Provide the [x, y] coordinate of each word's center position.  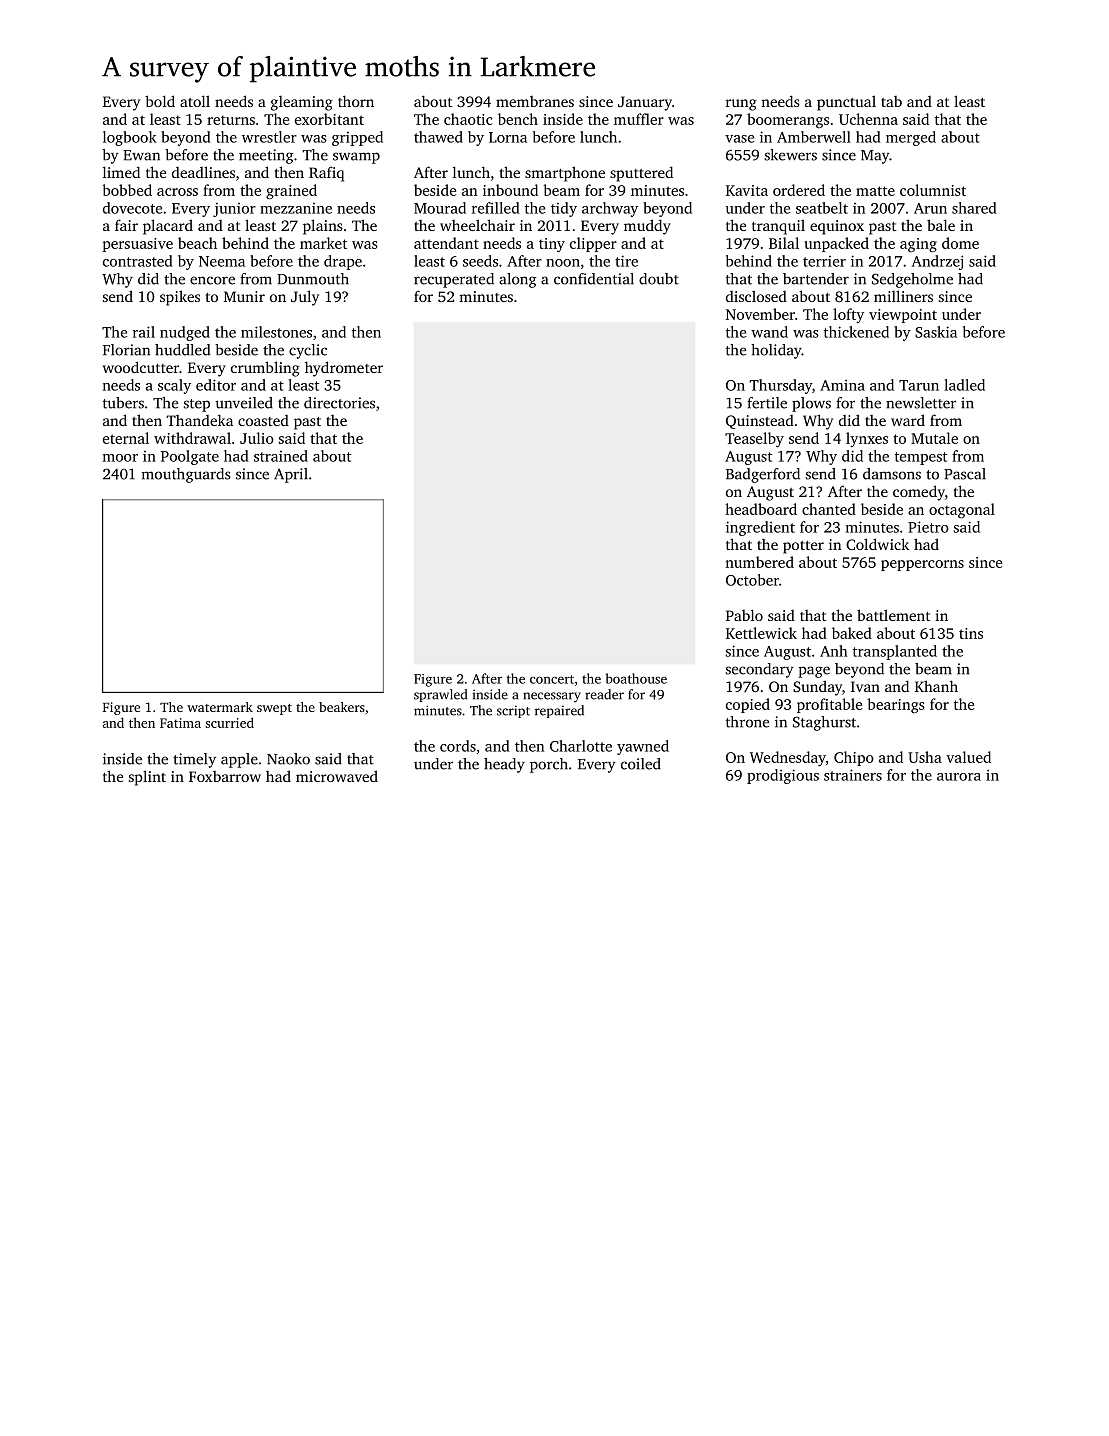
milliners [903, 296]
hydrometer [344, 369]
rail [144, 332]
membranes [535, 101]
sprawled [440, 695]
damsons [892, 474]
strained [281, 456]
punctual [846, 103]
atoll [195, 101]
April [291, 475]
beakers [342, 707]
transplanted [895, 652]
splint [147, 778]
